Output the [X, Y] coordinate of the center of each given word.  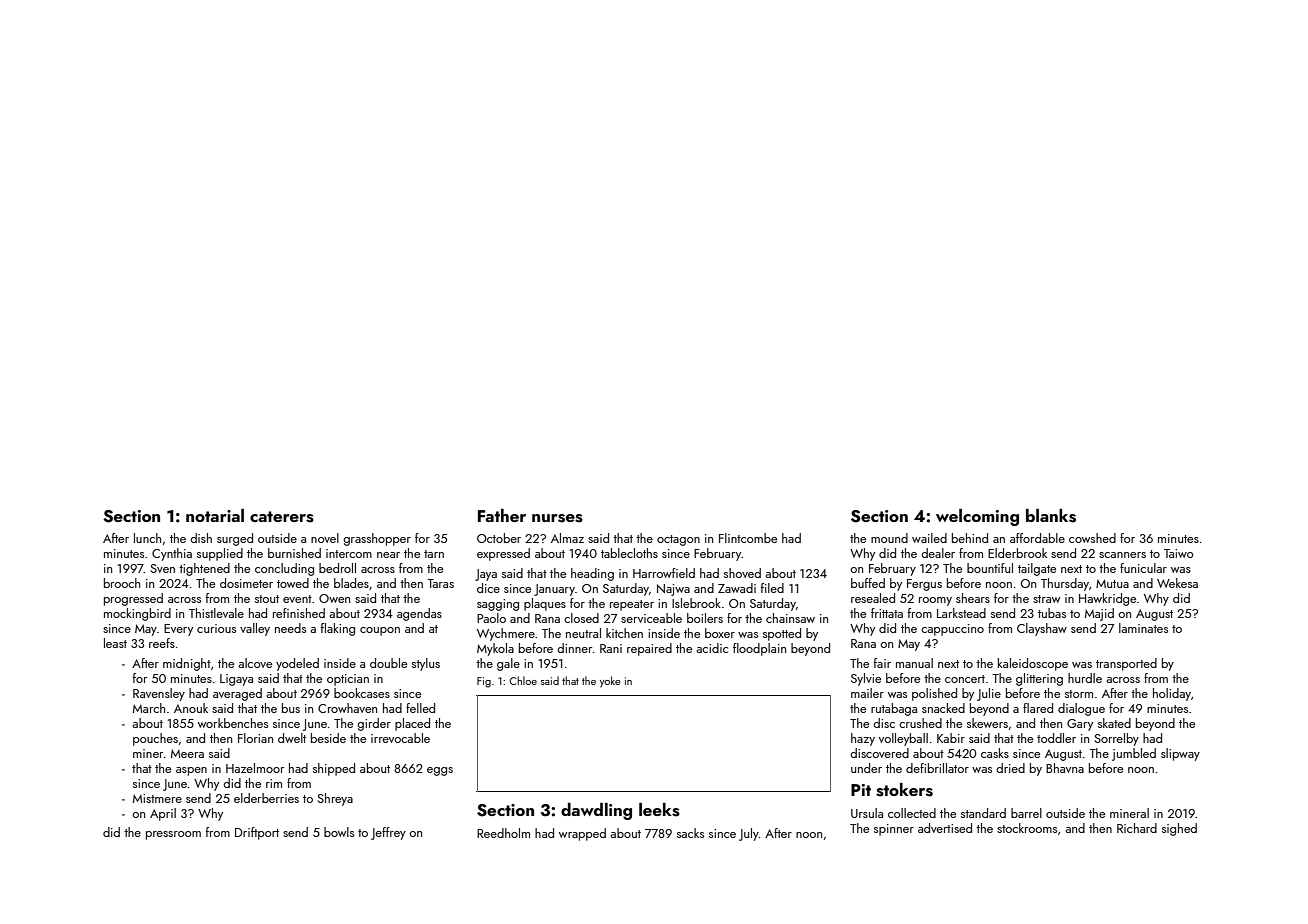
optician [348, 680]
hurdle [1085, 678]
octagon [678, 540]
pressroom [173, 835]
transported [1126, 664]
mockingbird [137, 614]
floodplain [759, 649]
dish [201, 538]
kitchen [624, 633]
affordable [1037, 538]
